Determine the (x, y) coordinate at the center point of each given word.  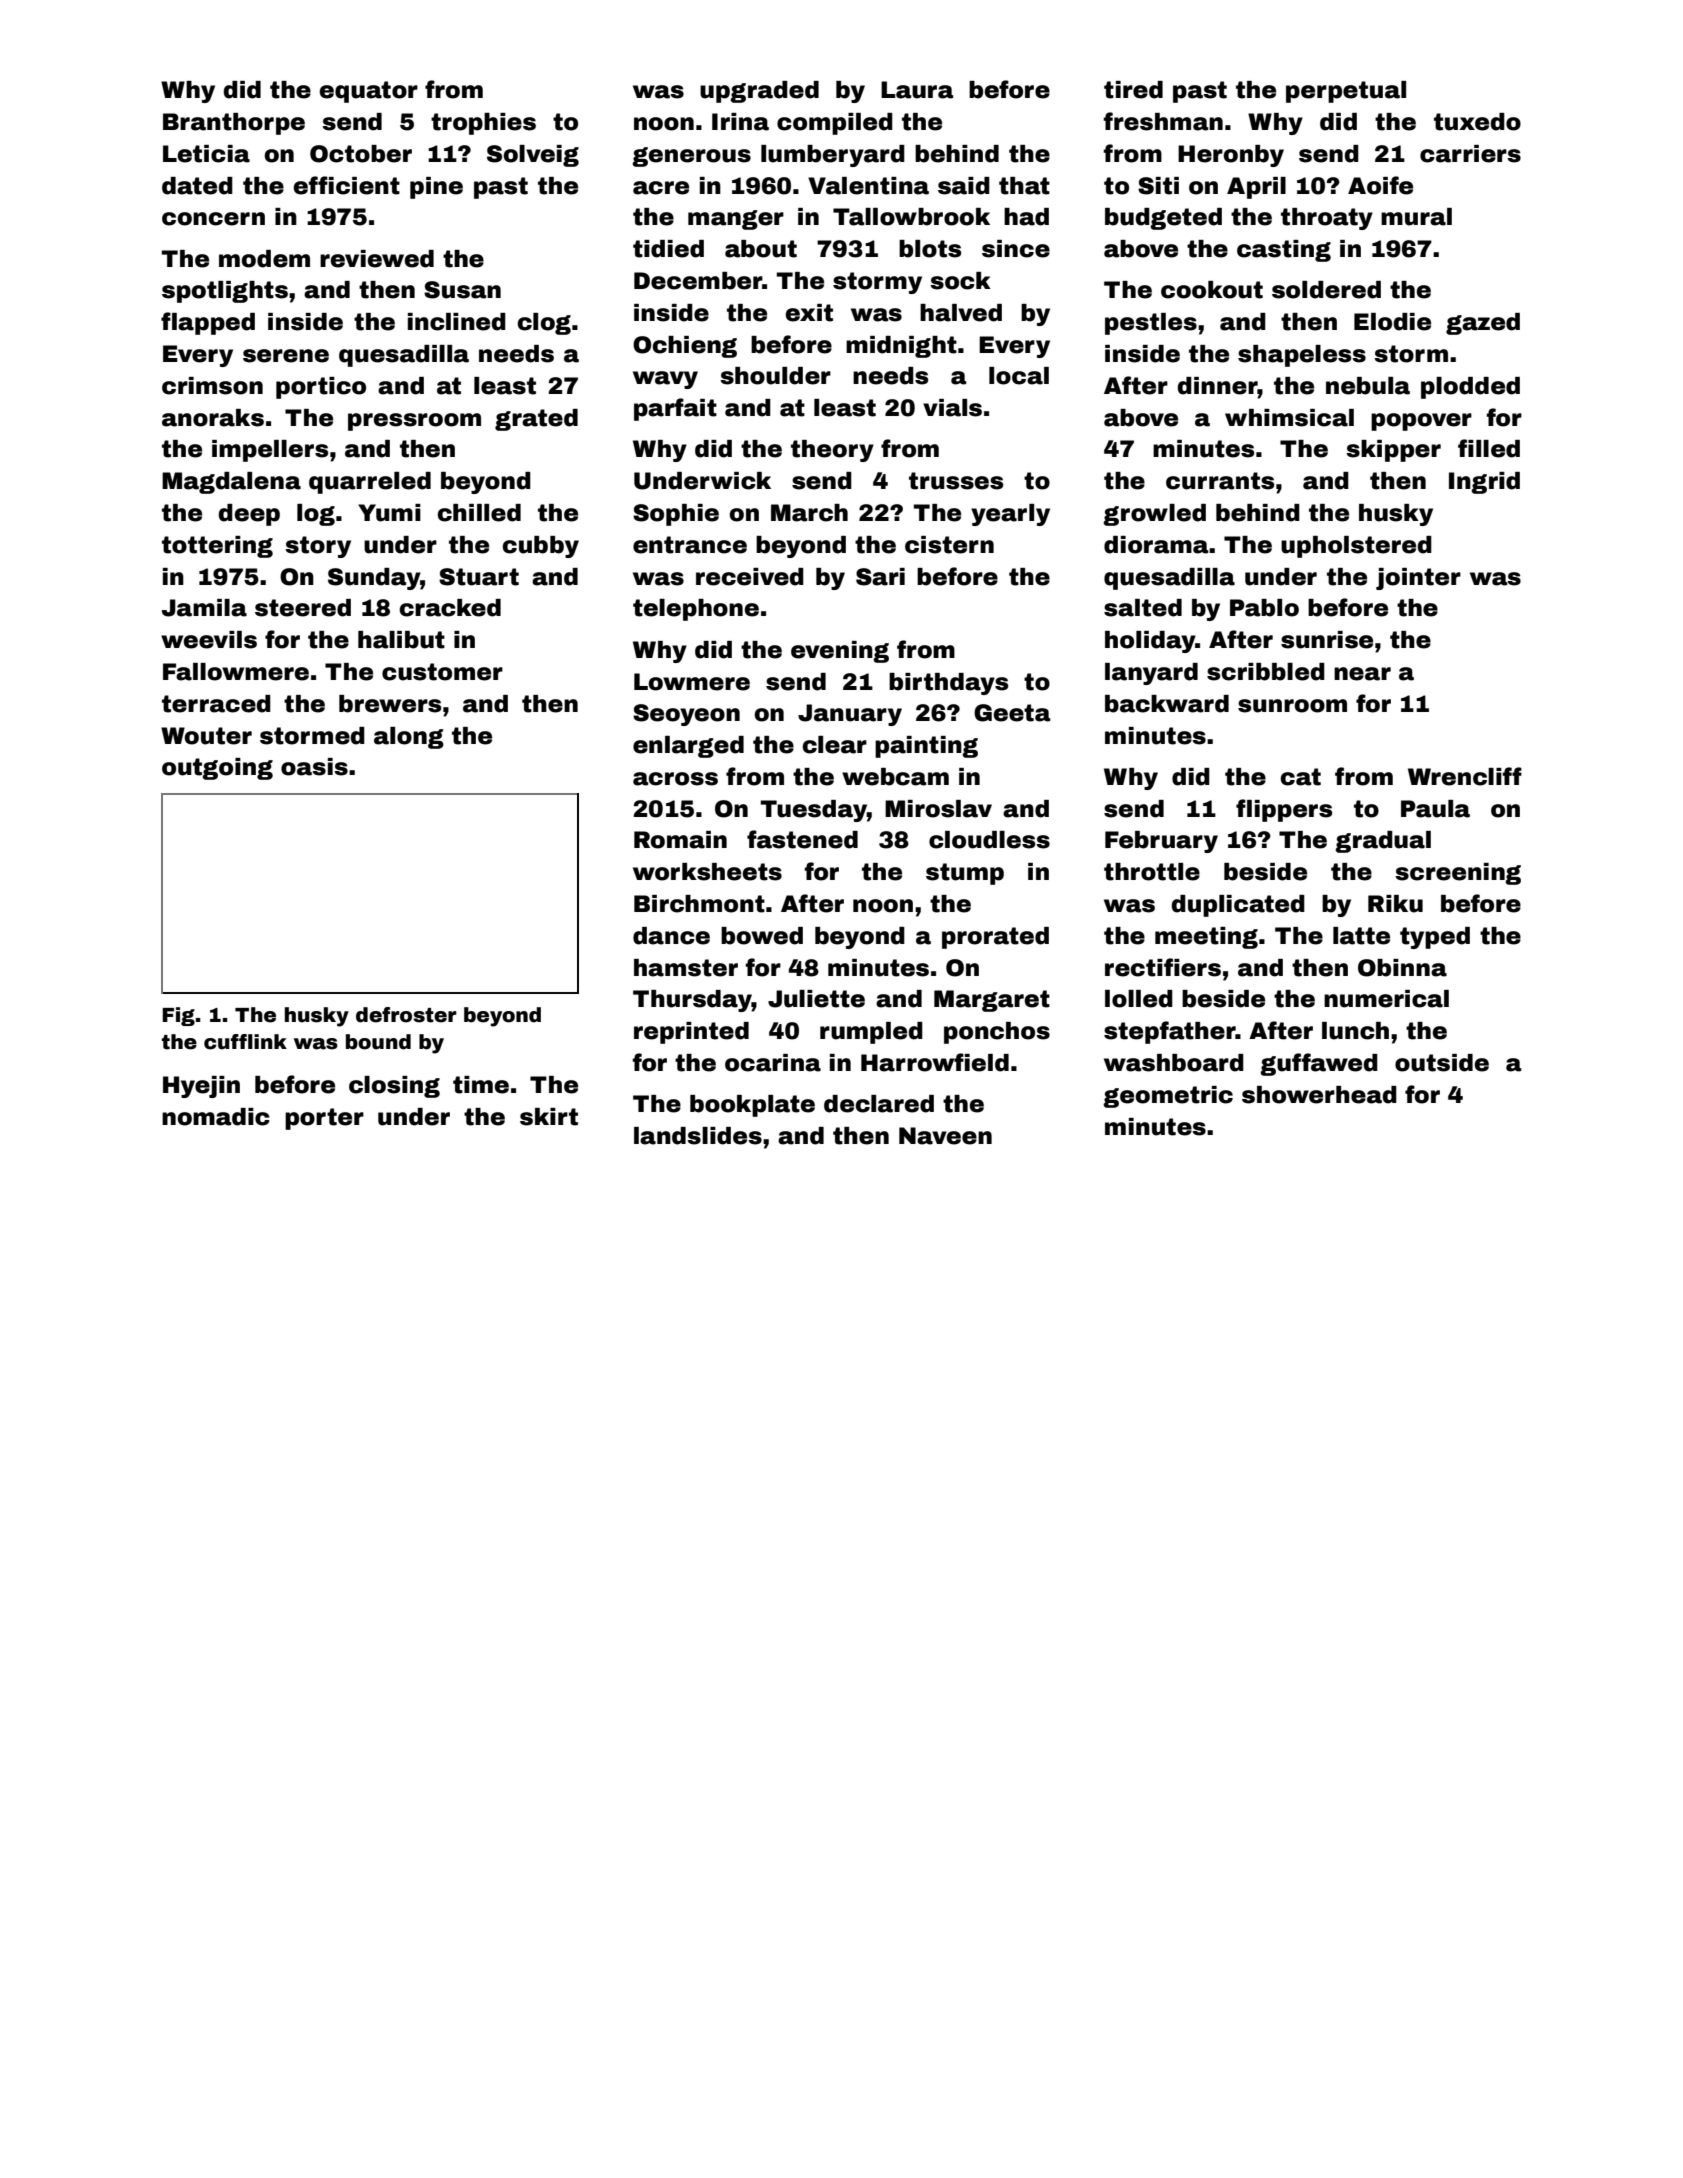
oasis (314, 767)
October (361, 154)
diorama (1156, 545)
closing (394, 1087)
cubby (541, 547)
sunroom (1292, 706)
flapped (208, 323)
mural (1416, 217)
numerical (1386, 999)
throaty (1327, 219)
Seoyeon (686, 715)
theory (832, 451)
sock (960, 281)
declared (879, 1104)
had (1026, 217)
